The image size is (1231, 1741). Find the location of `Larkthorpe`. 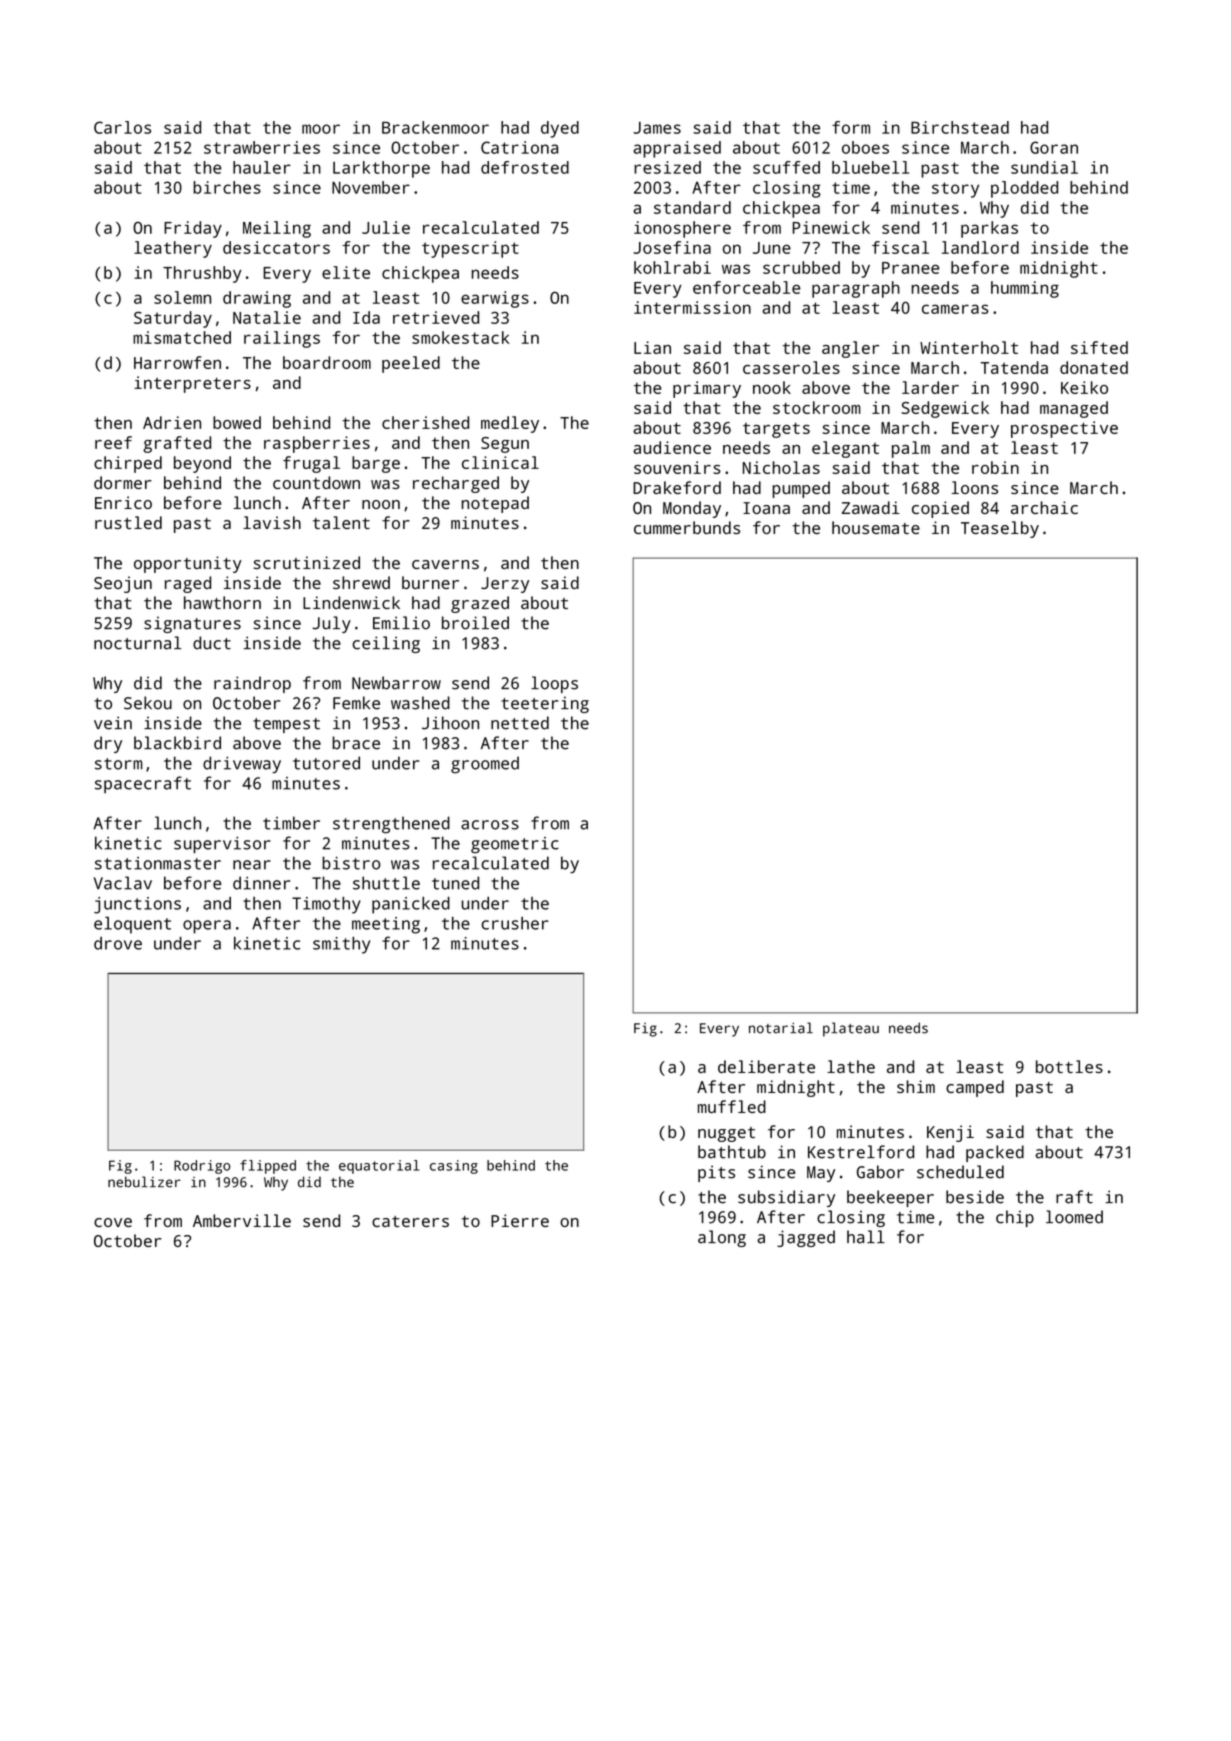

Larkthorpe is located at coordinates (381, 169).
